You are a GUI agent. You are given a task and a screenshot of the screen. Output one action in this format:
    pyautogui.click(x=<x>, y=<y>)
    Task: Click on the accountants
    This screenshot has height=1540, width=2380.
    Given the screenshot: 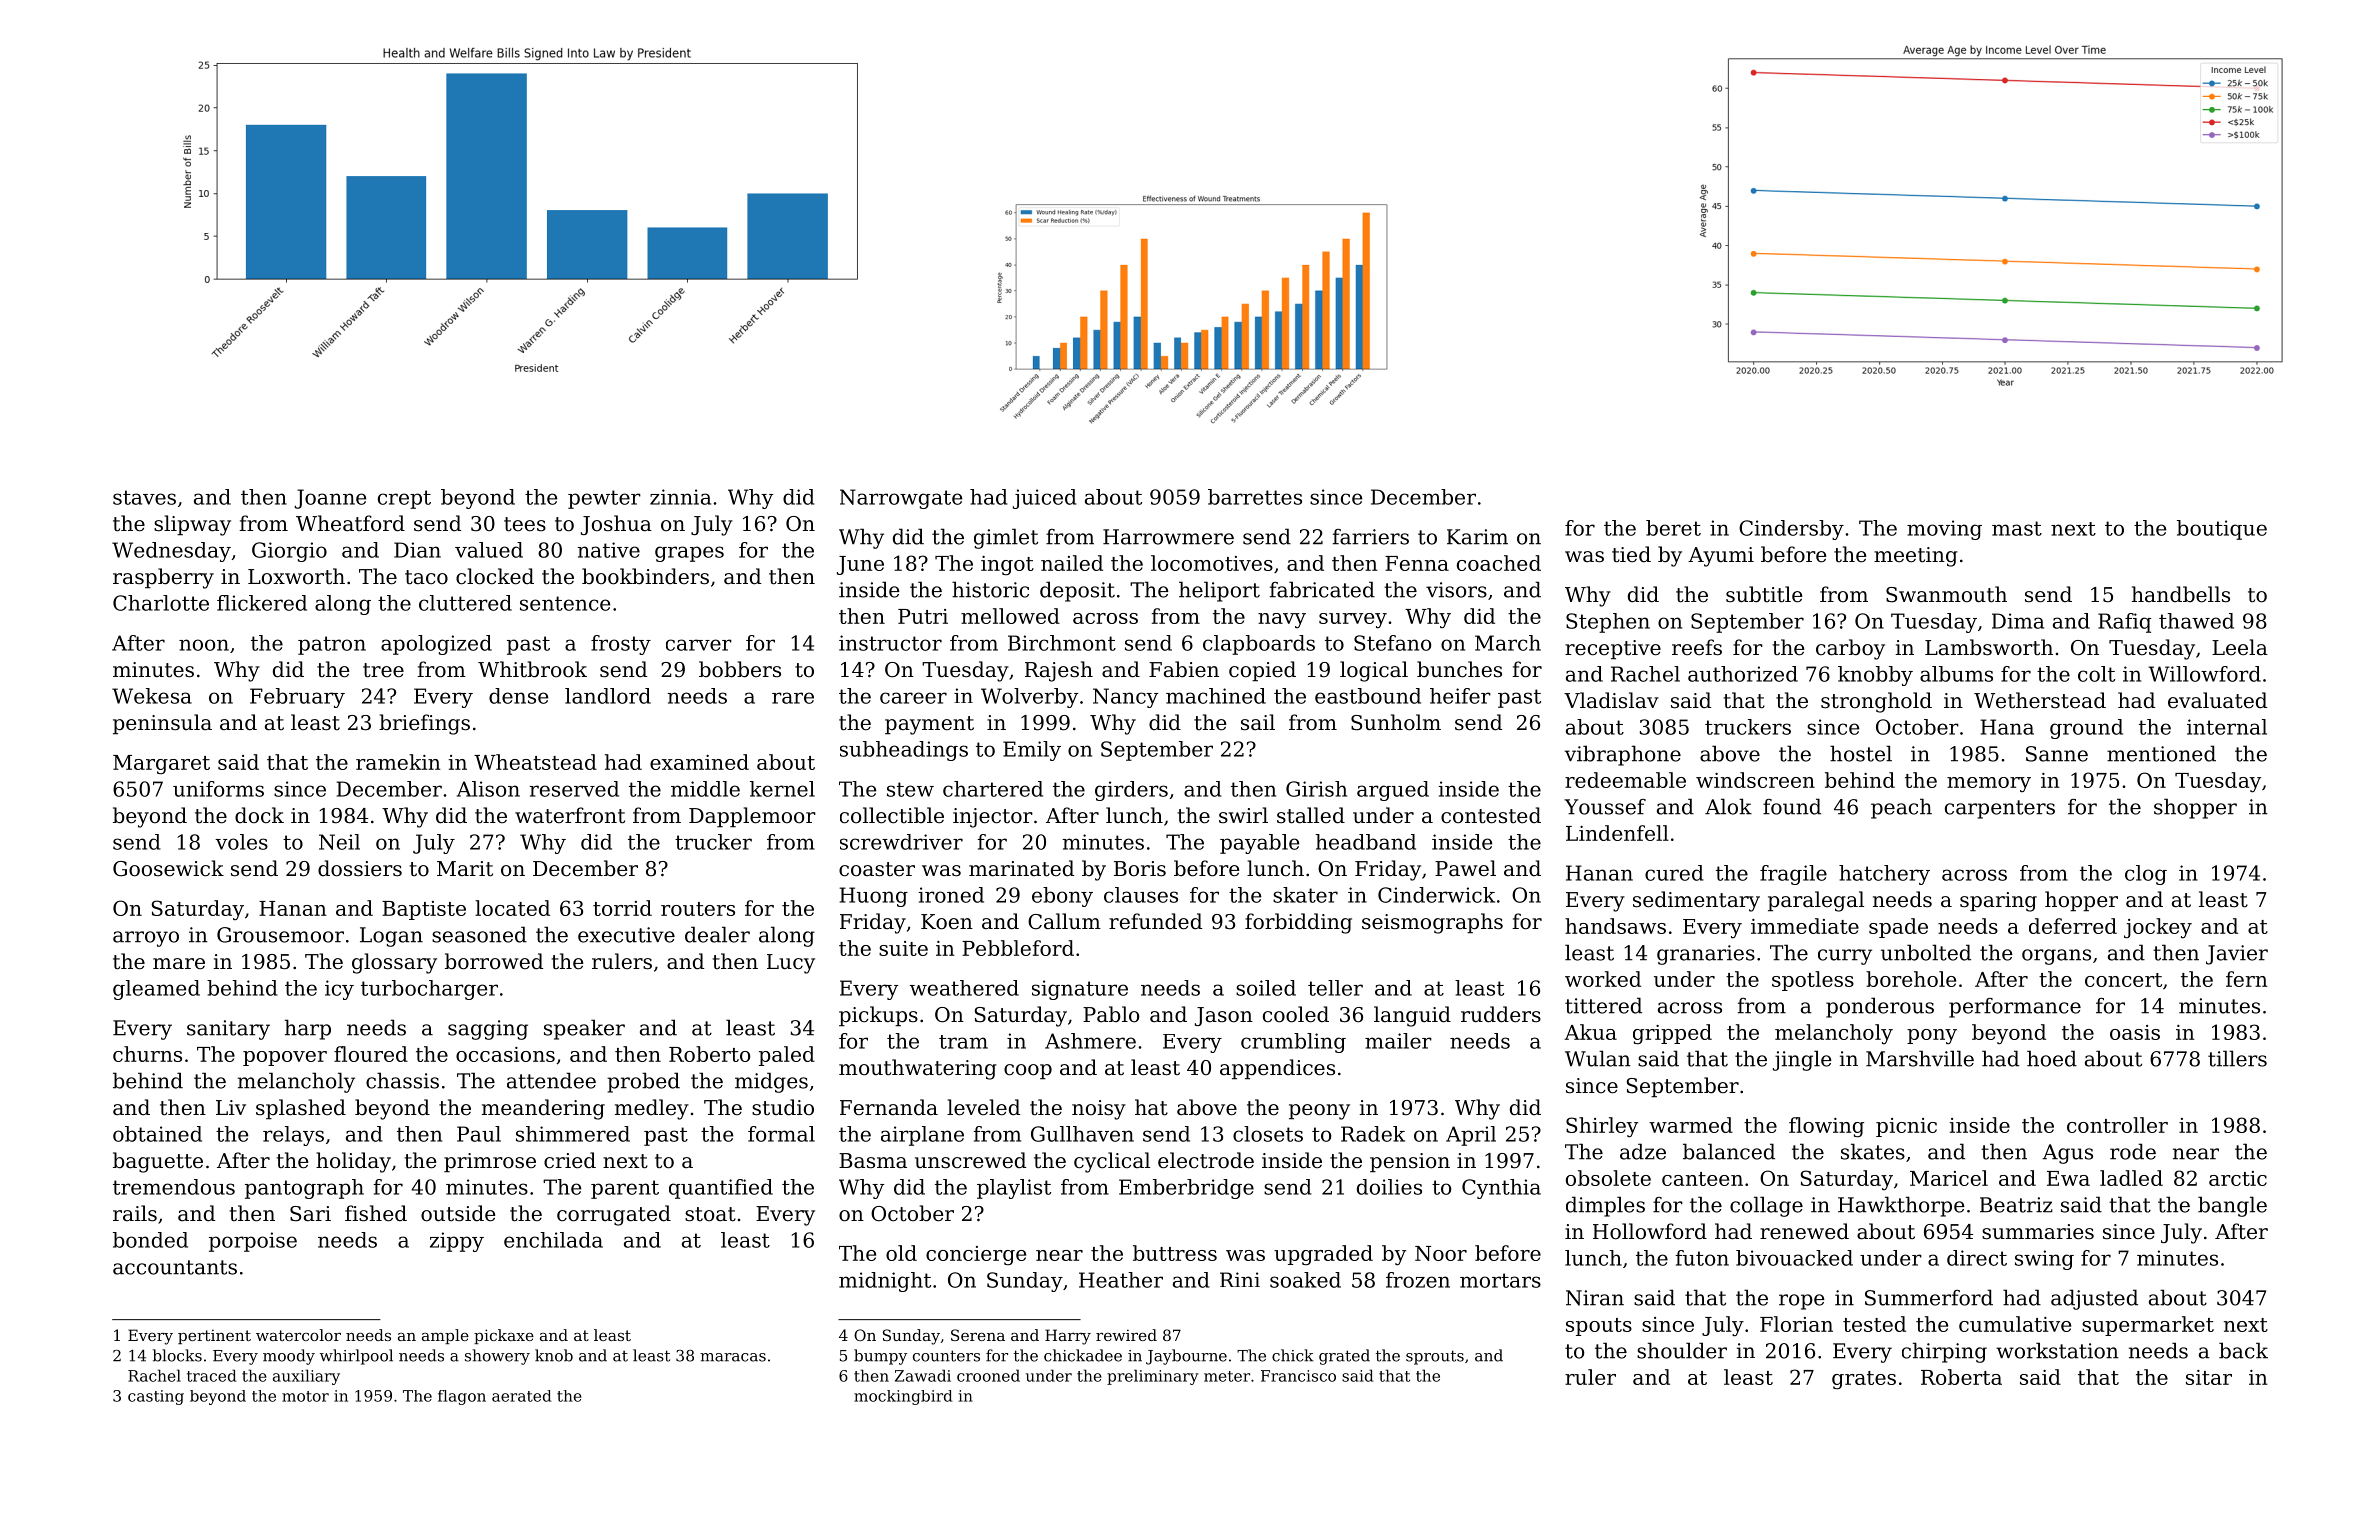 What is the action you would take?
    pyautogui.click(x=175, y=1267)
